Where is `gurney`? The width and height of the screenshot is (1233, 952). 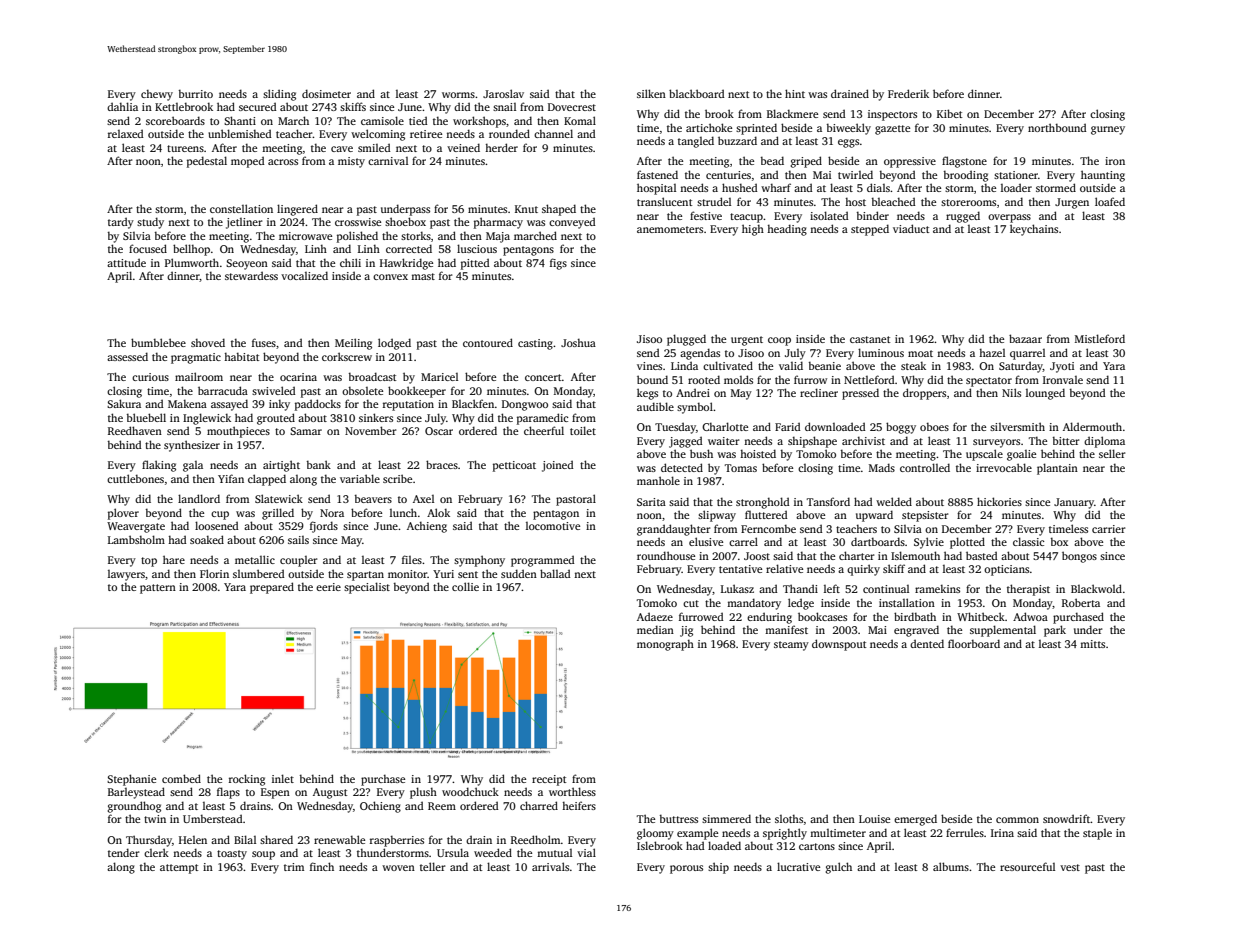 gurney is located at coordinates (1108, 130).
